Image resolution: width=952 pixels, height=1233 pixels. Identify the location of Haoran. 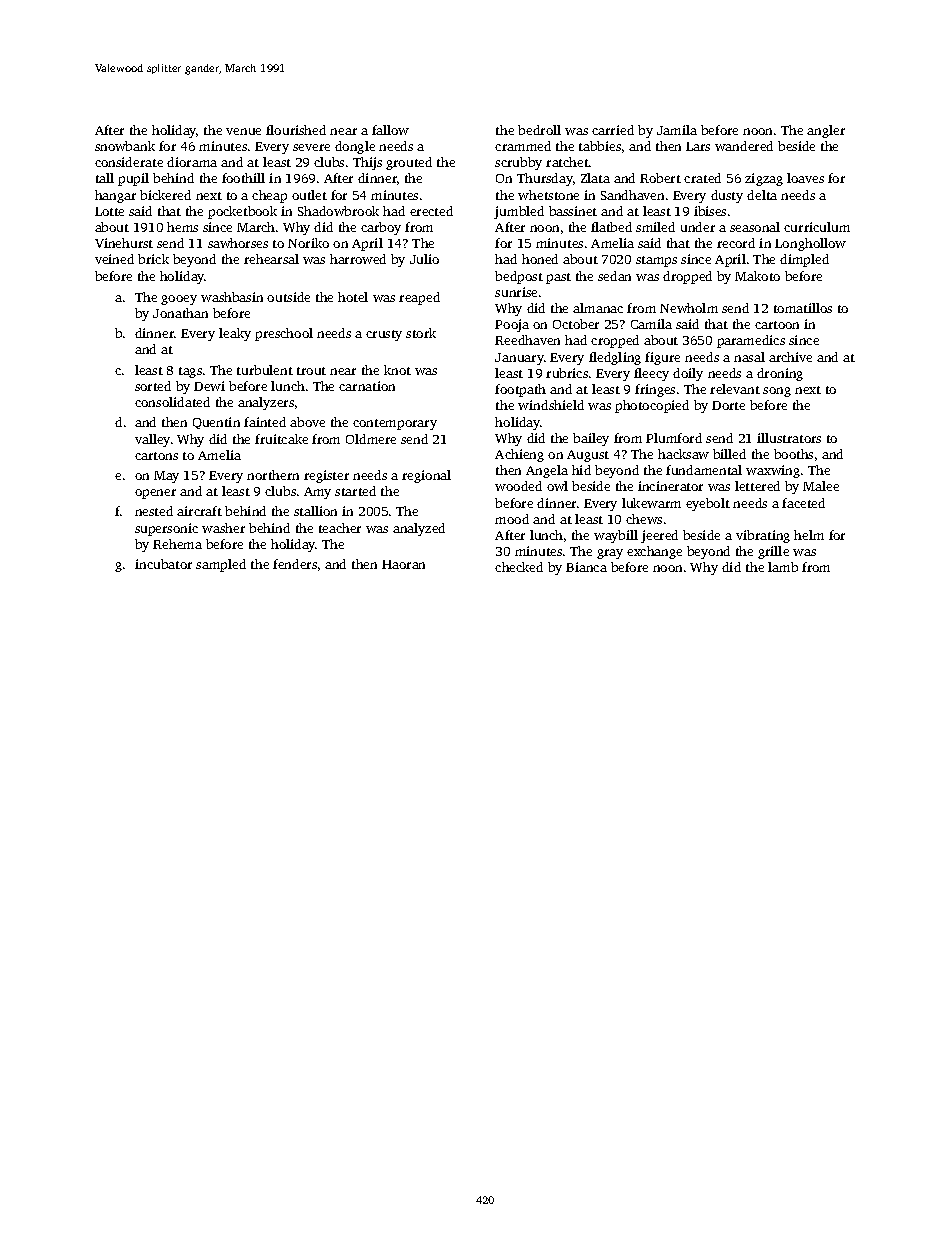
(403, 564).
